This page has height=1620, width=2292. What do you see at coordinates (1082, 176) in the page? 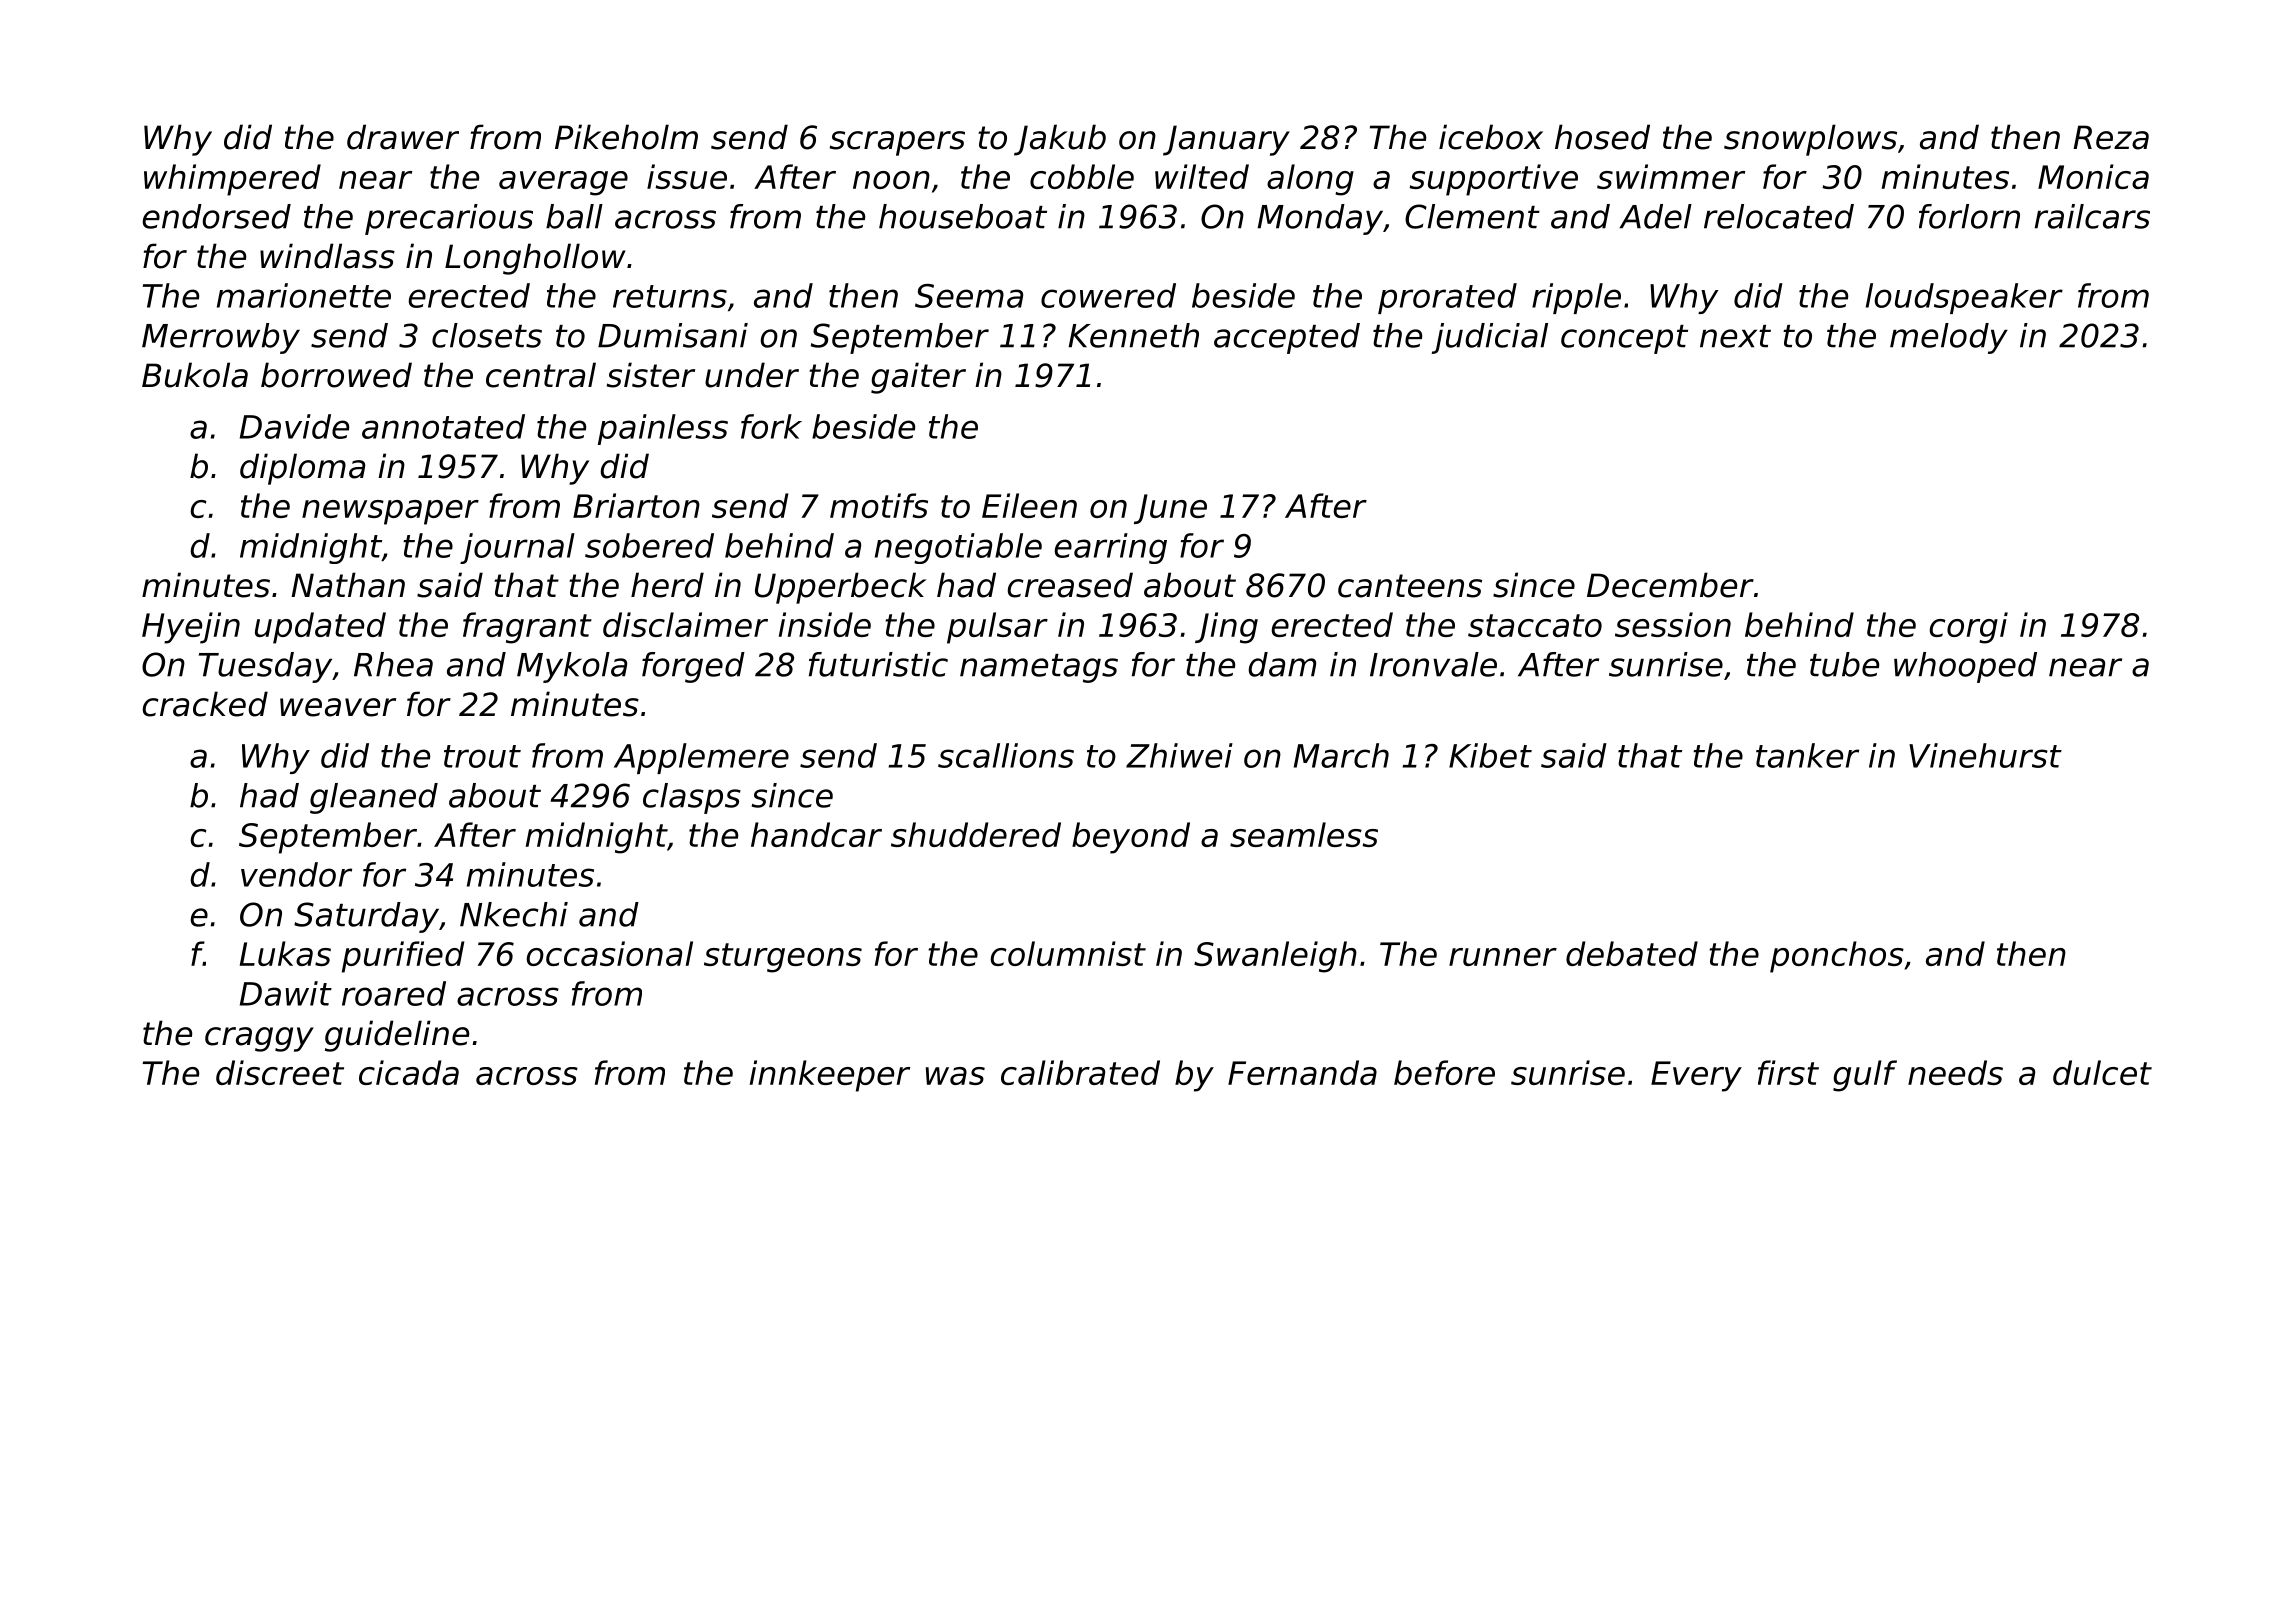
I see `cobble` at bounding box center [1082, 176].
